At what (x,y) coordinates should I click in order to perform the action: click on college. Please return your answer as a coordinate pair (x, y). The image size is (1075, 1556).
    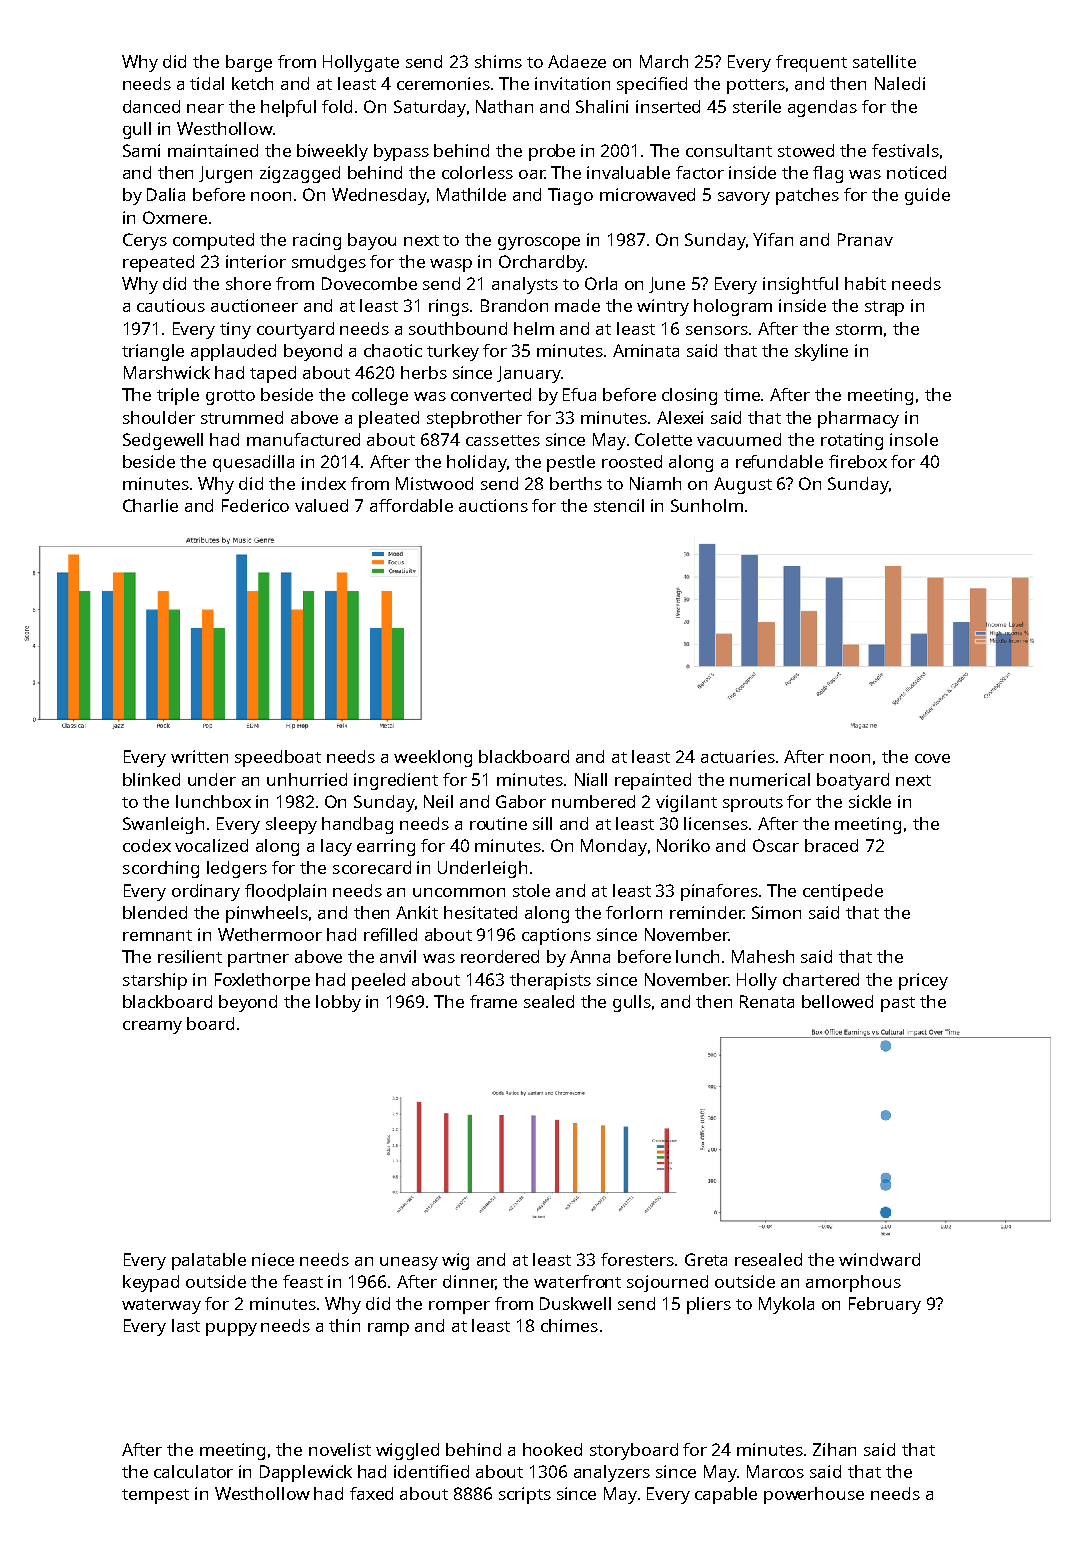
    Looking at the image, I should click on (380, 396).
